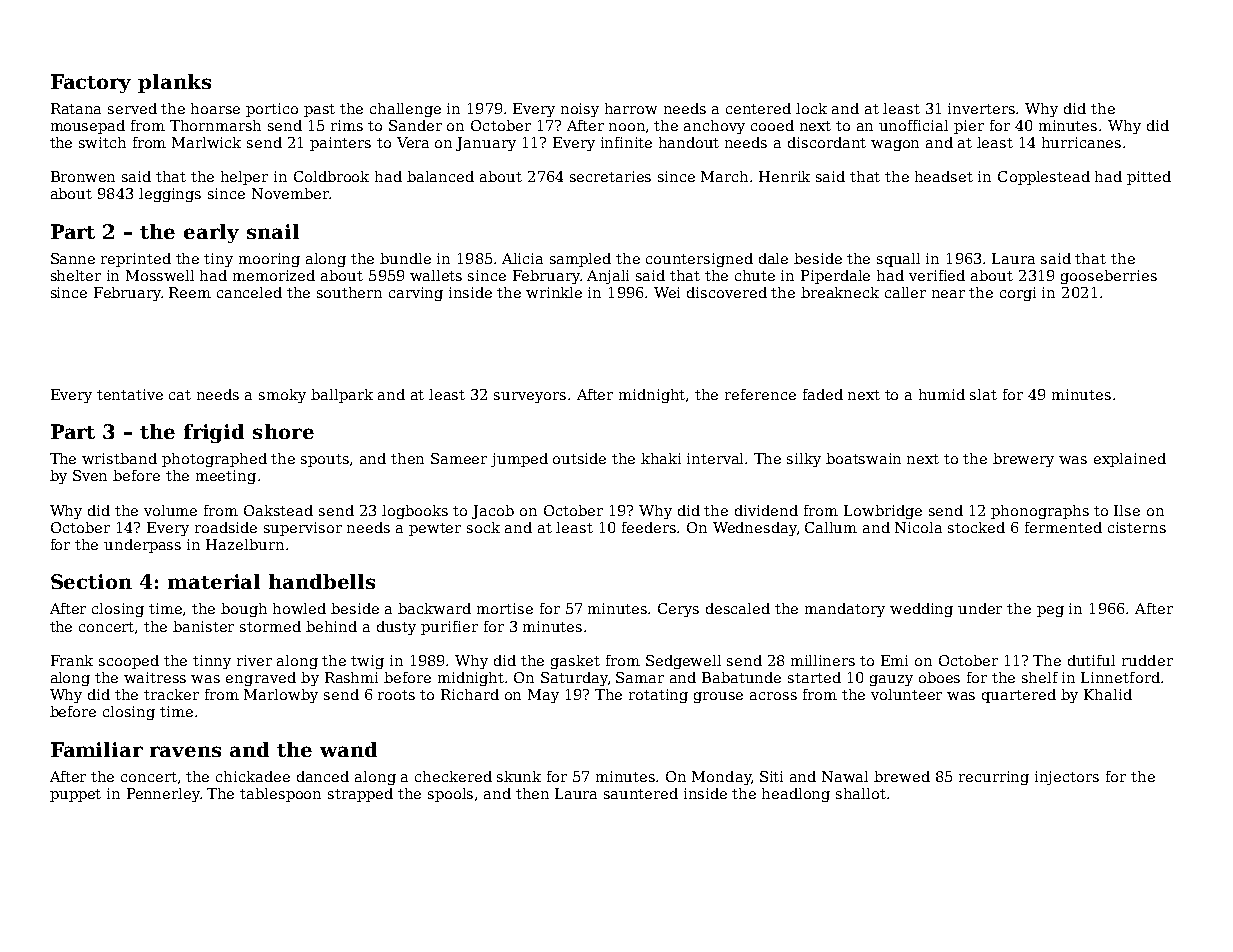 This screenshot has width=1233, height=952. I want to click on squall, so click(898, 260).
